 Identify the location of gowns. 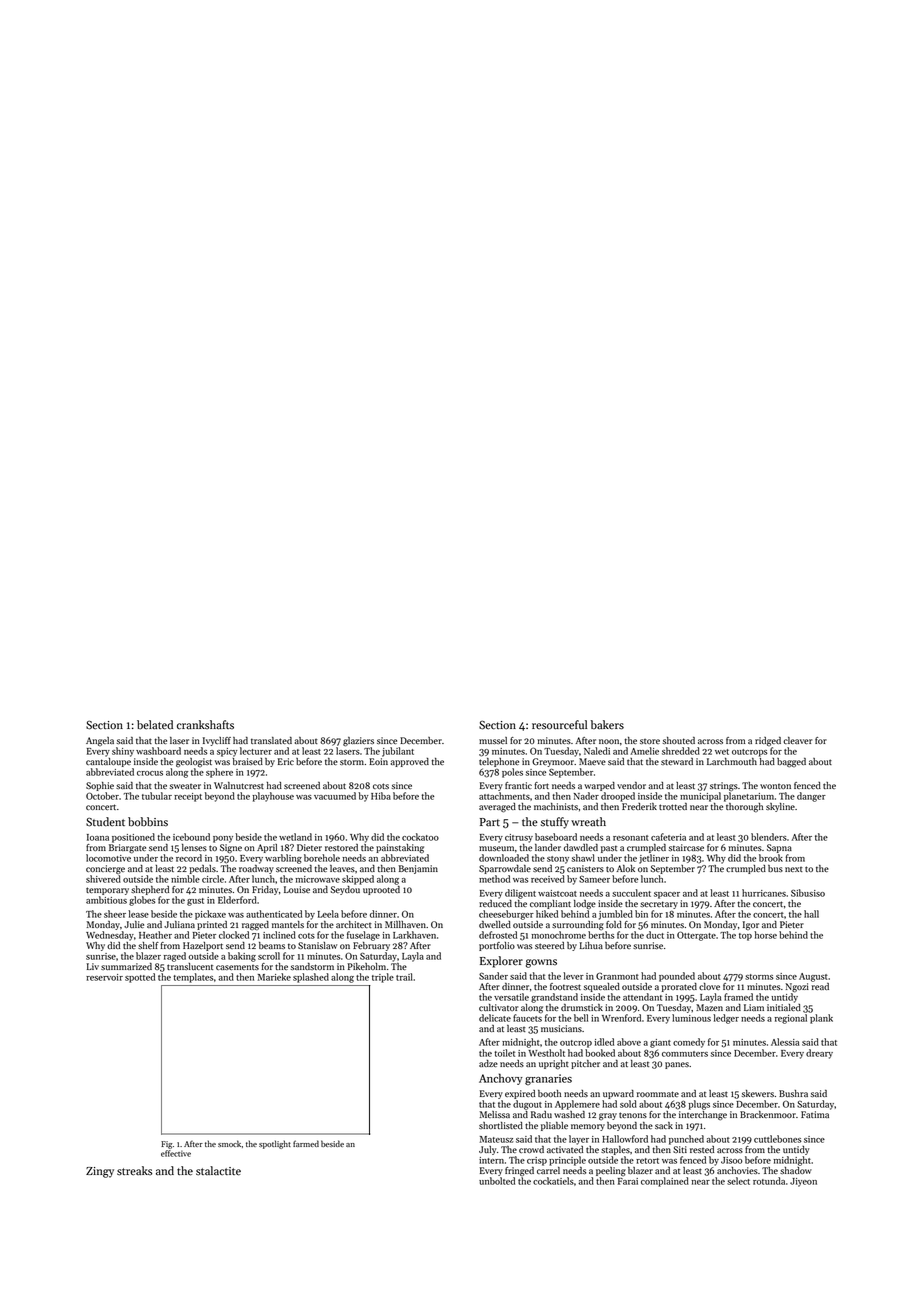
(541, 963).
